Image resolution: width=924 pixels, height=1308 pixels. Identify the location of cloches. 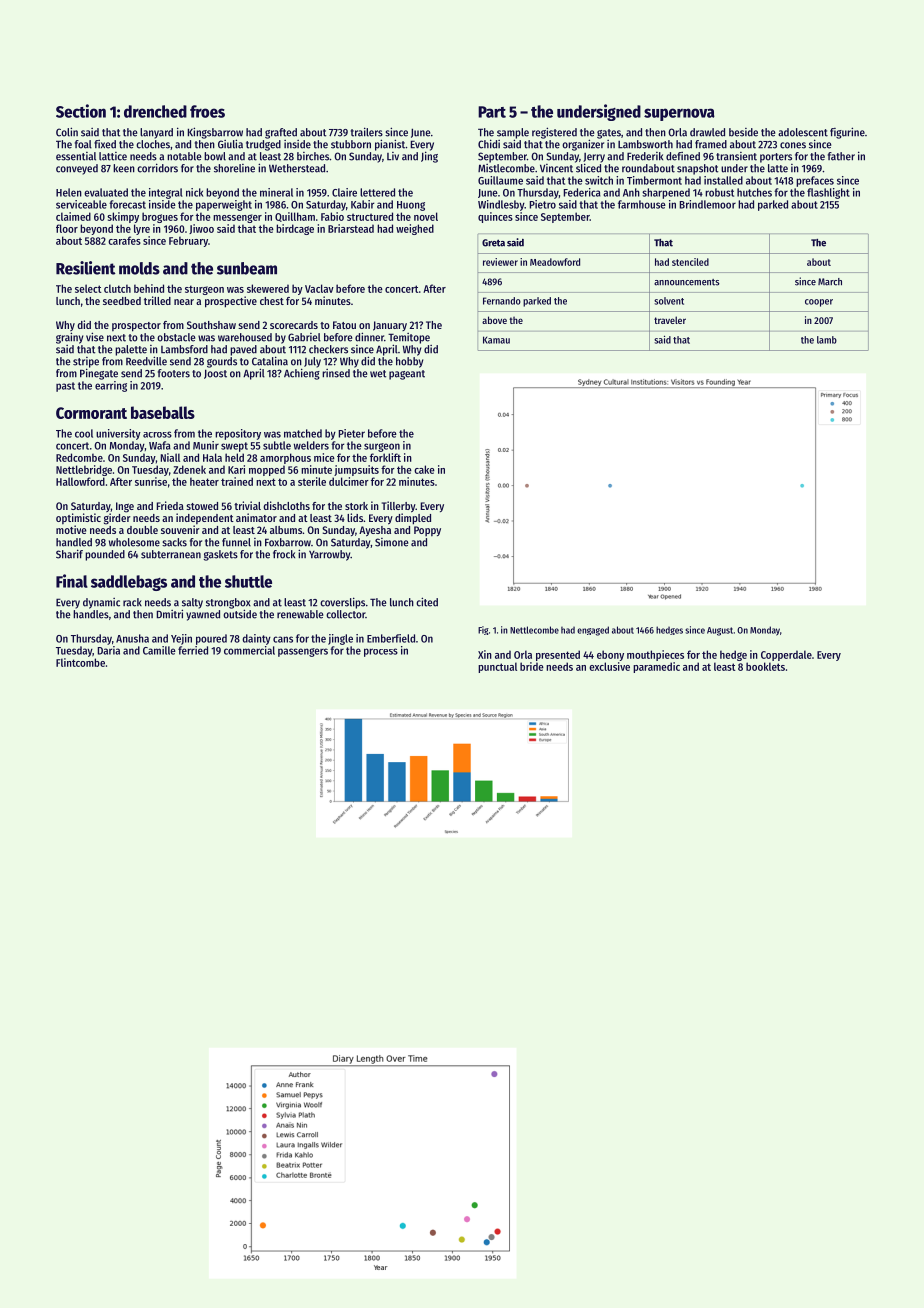
(153, 144).
